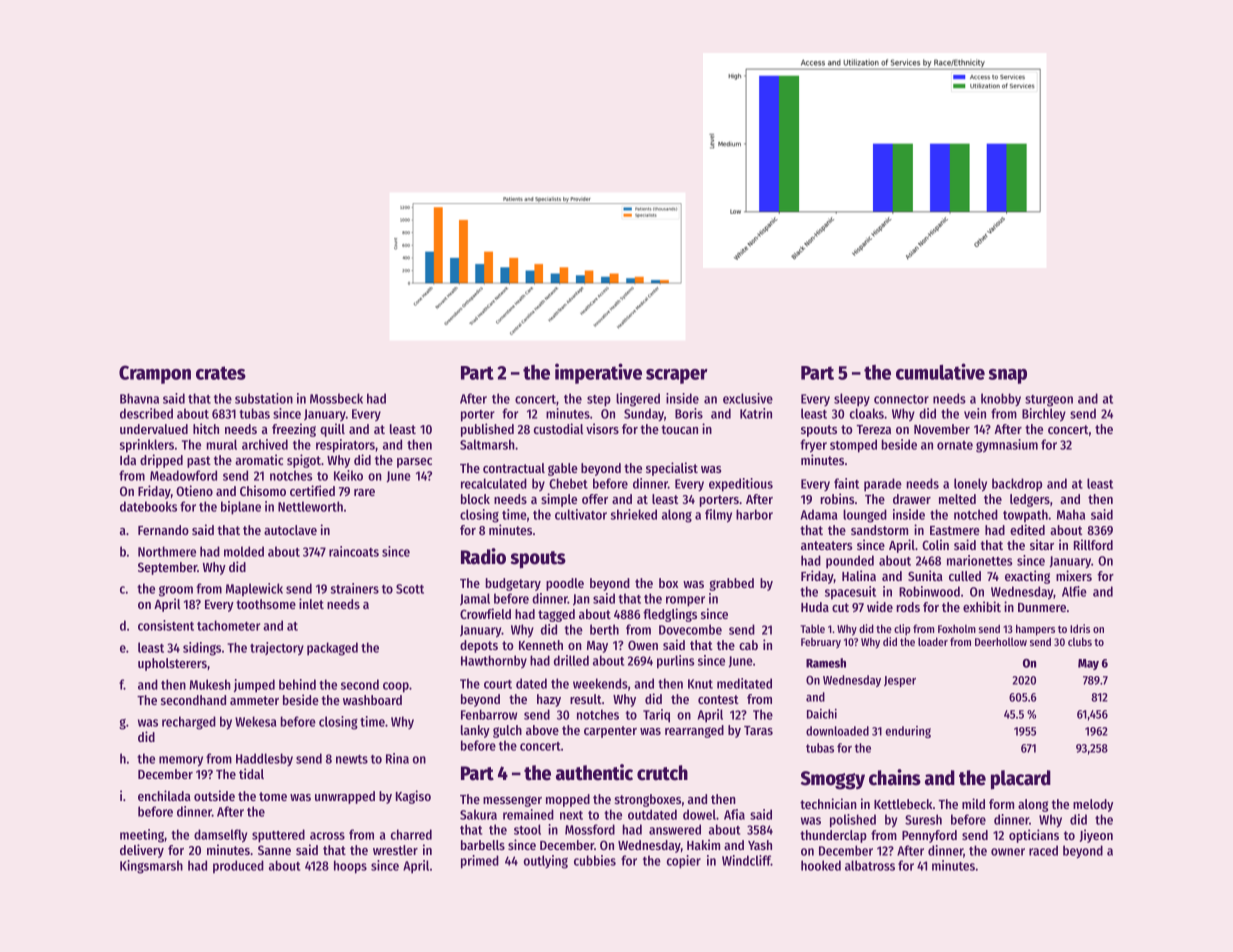 The height and width of the document is (952, 1233). What do you see at coordinates (837, 731) in the document?
I see `downloaded` at bounding box center [837, 731].
